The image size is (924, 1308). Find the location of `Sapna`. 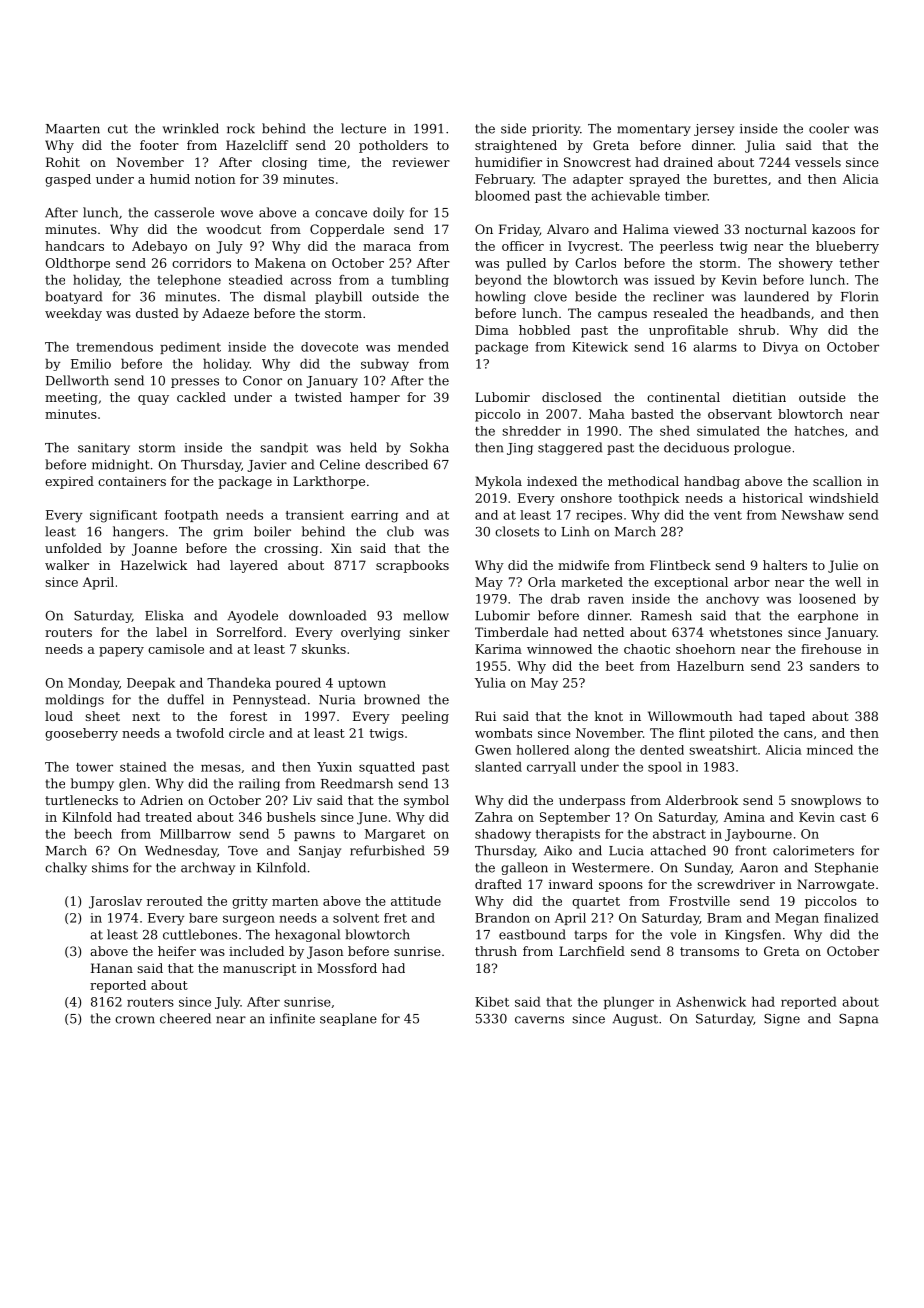

Sapna is located at coordinates (858, 1020).
